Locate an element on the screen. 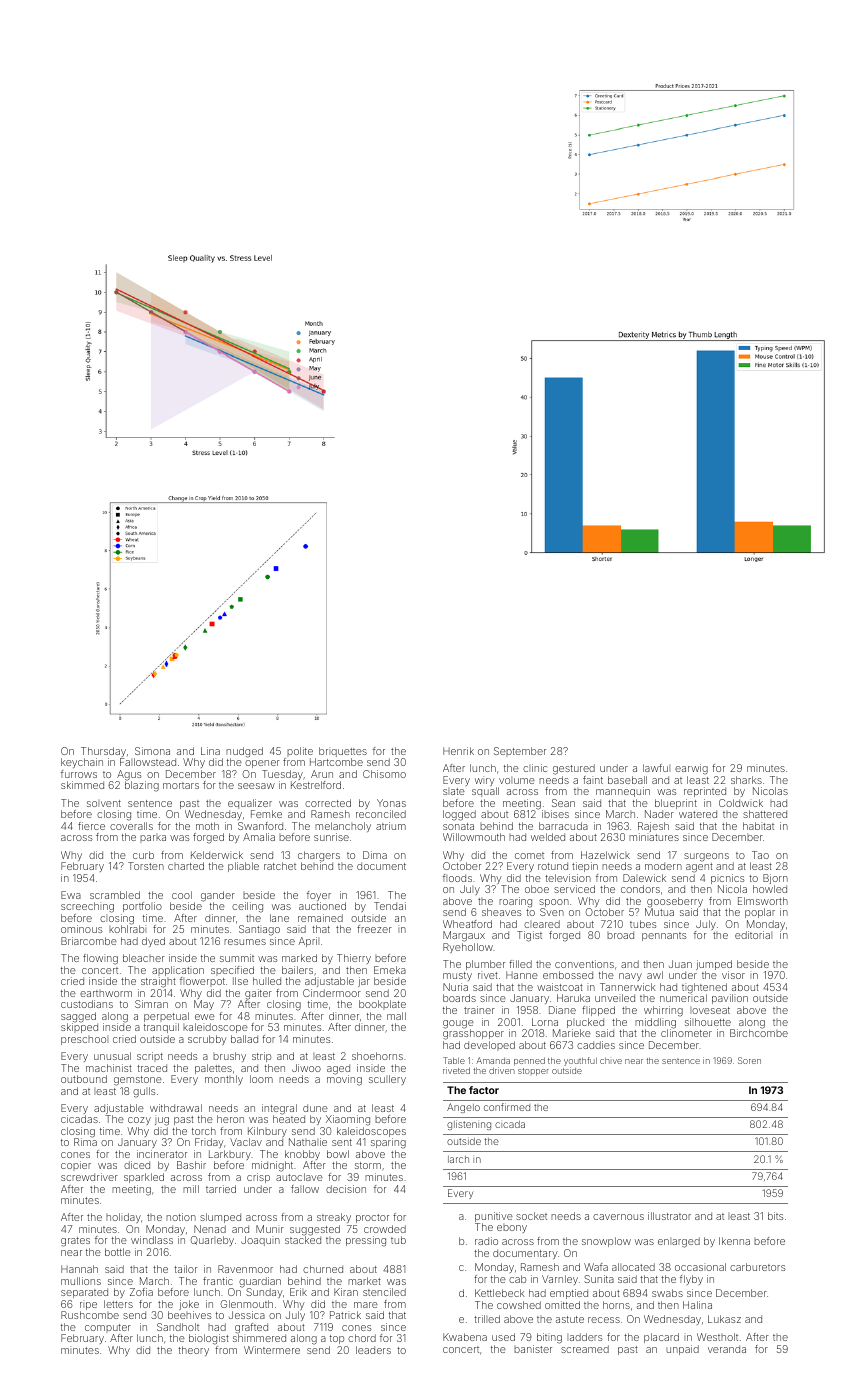 This screenshot has height=1400, width=849. Quarleby is located at coordinates (212, 1241).
